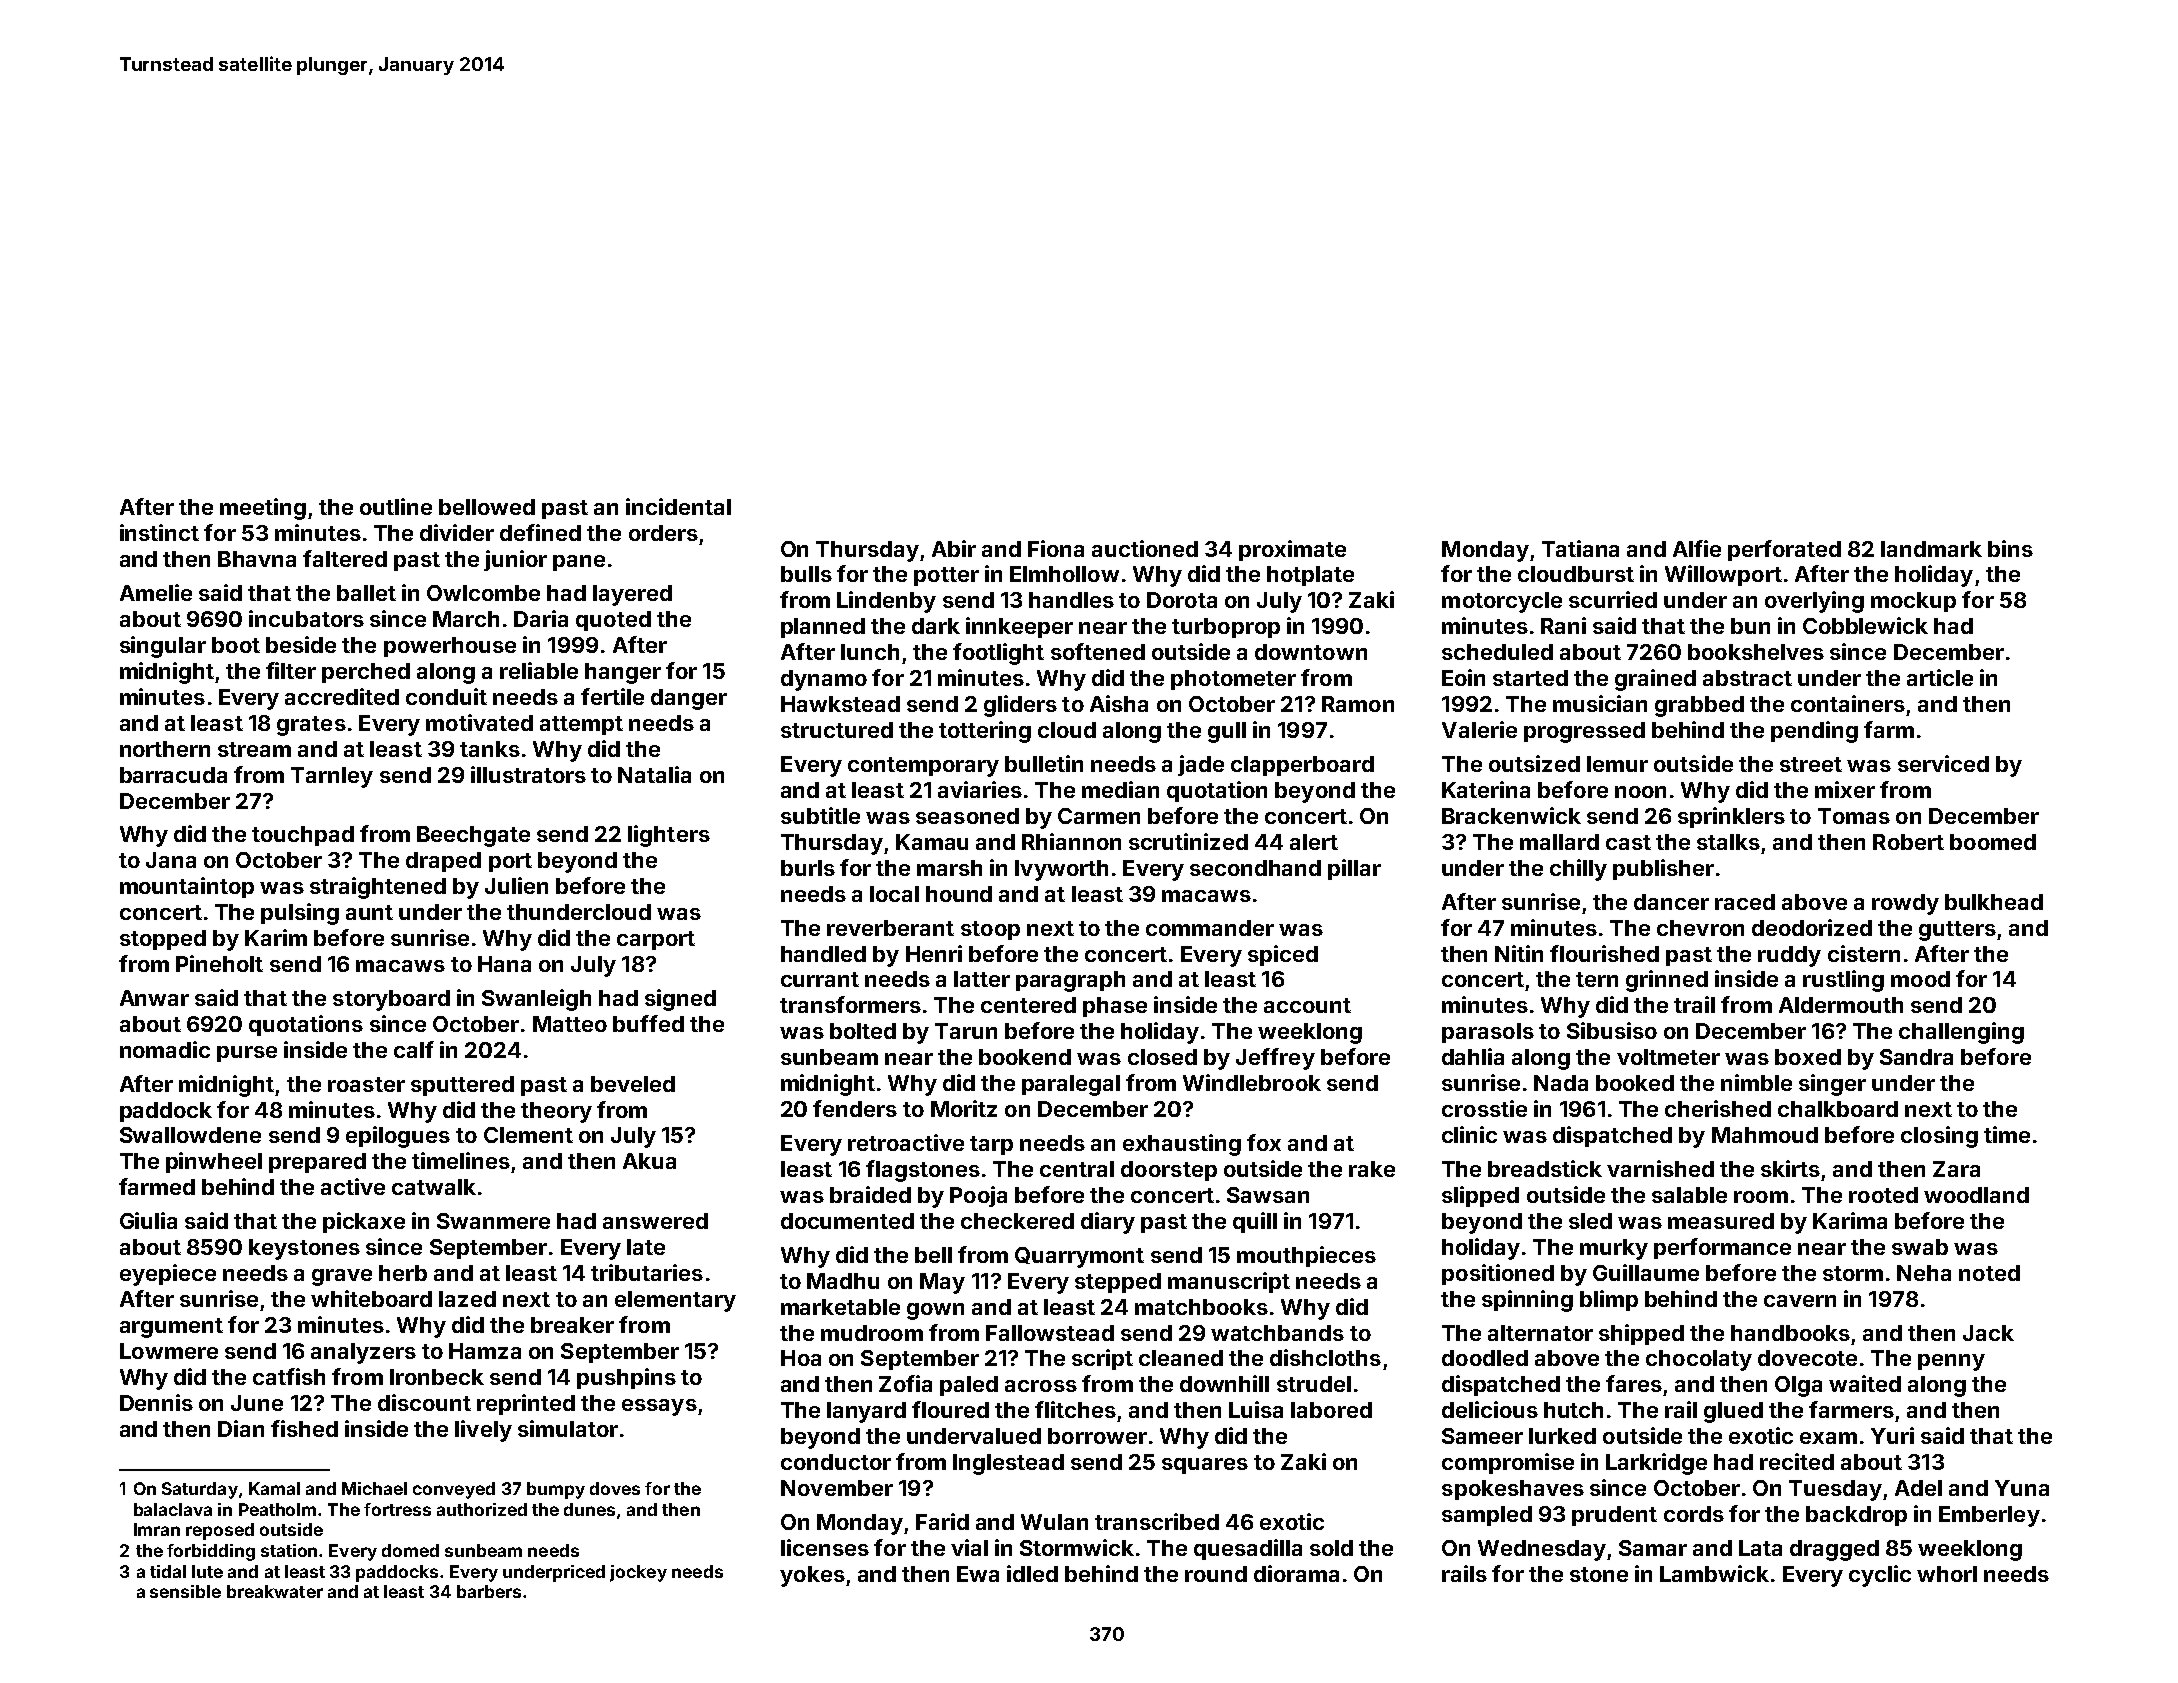  Describe the element at coordinates (1731, 817) in the document. I see `sprinklers` at that location.
